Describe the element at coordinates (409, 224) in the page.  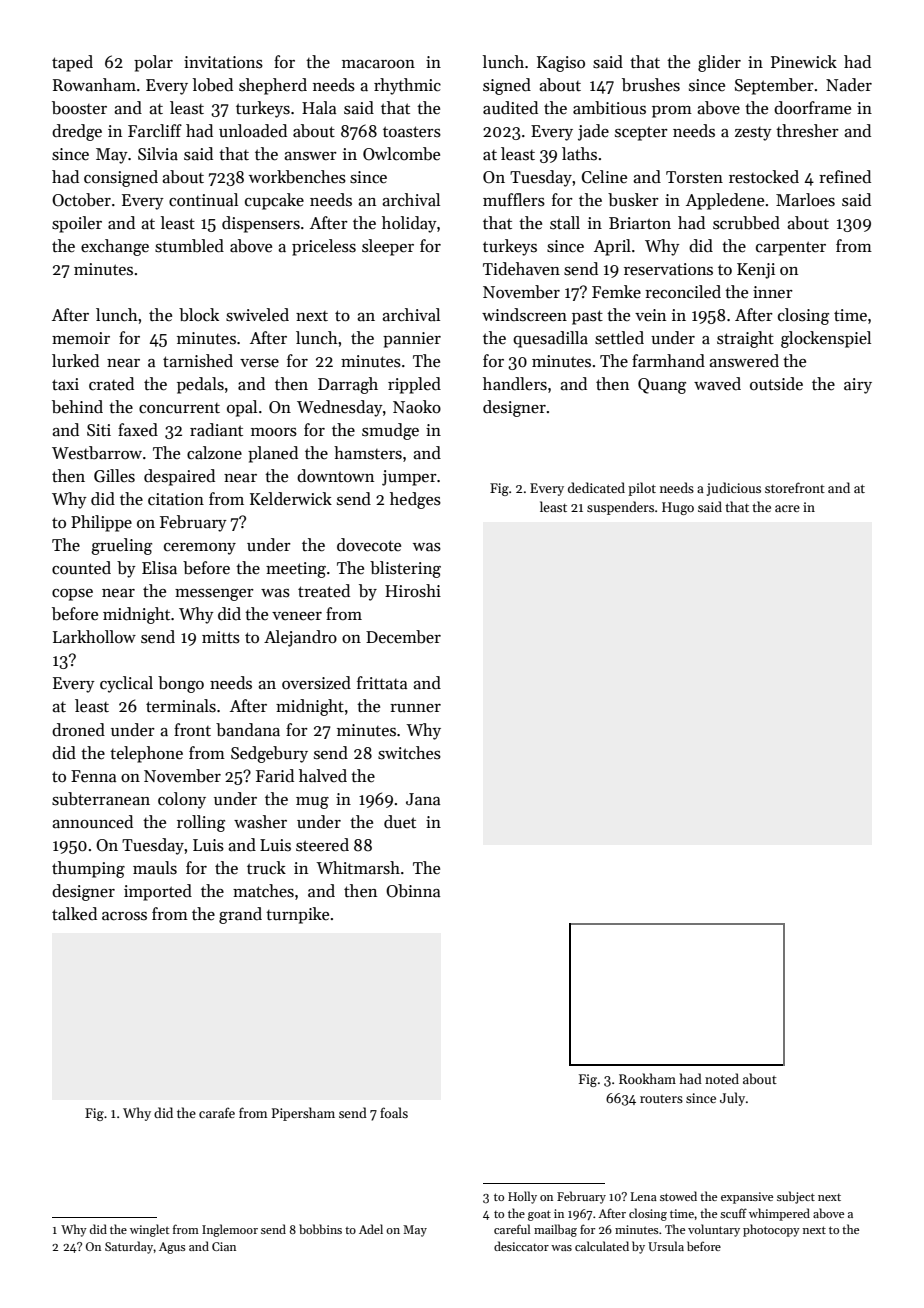
I see `holiday` at that location.
